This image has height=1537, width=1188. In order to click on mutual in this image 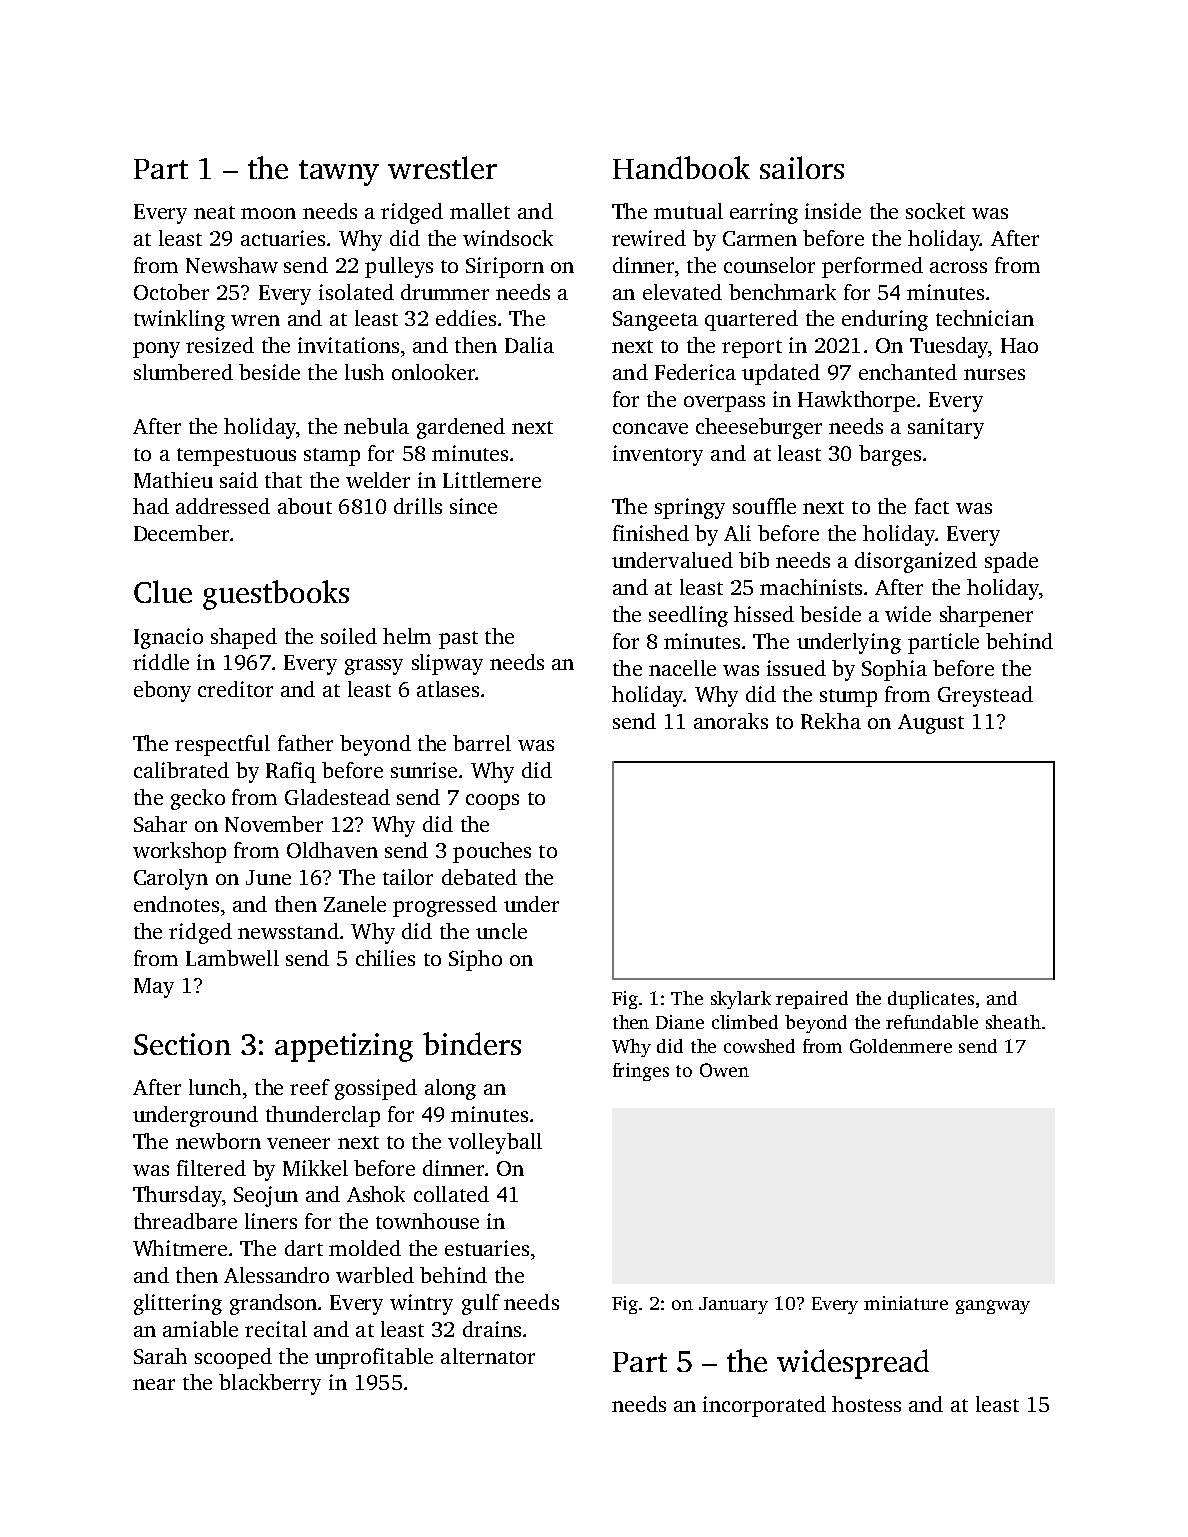, I will do `click(688, 211)`.
